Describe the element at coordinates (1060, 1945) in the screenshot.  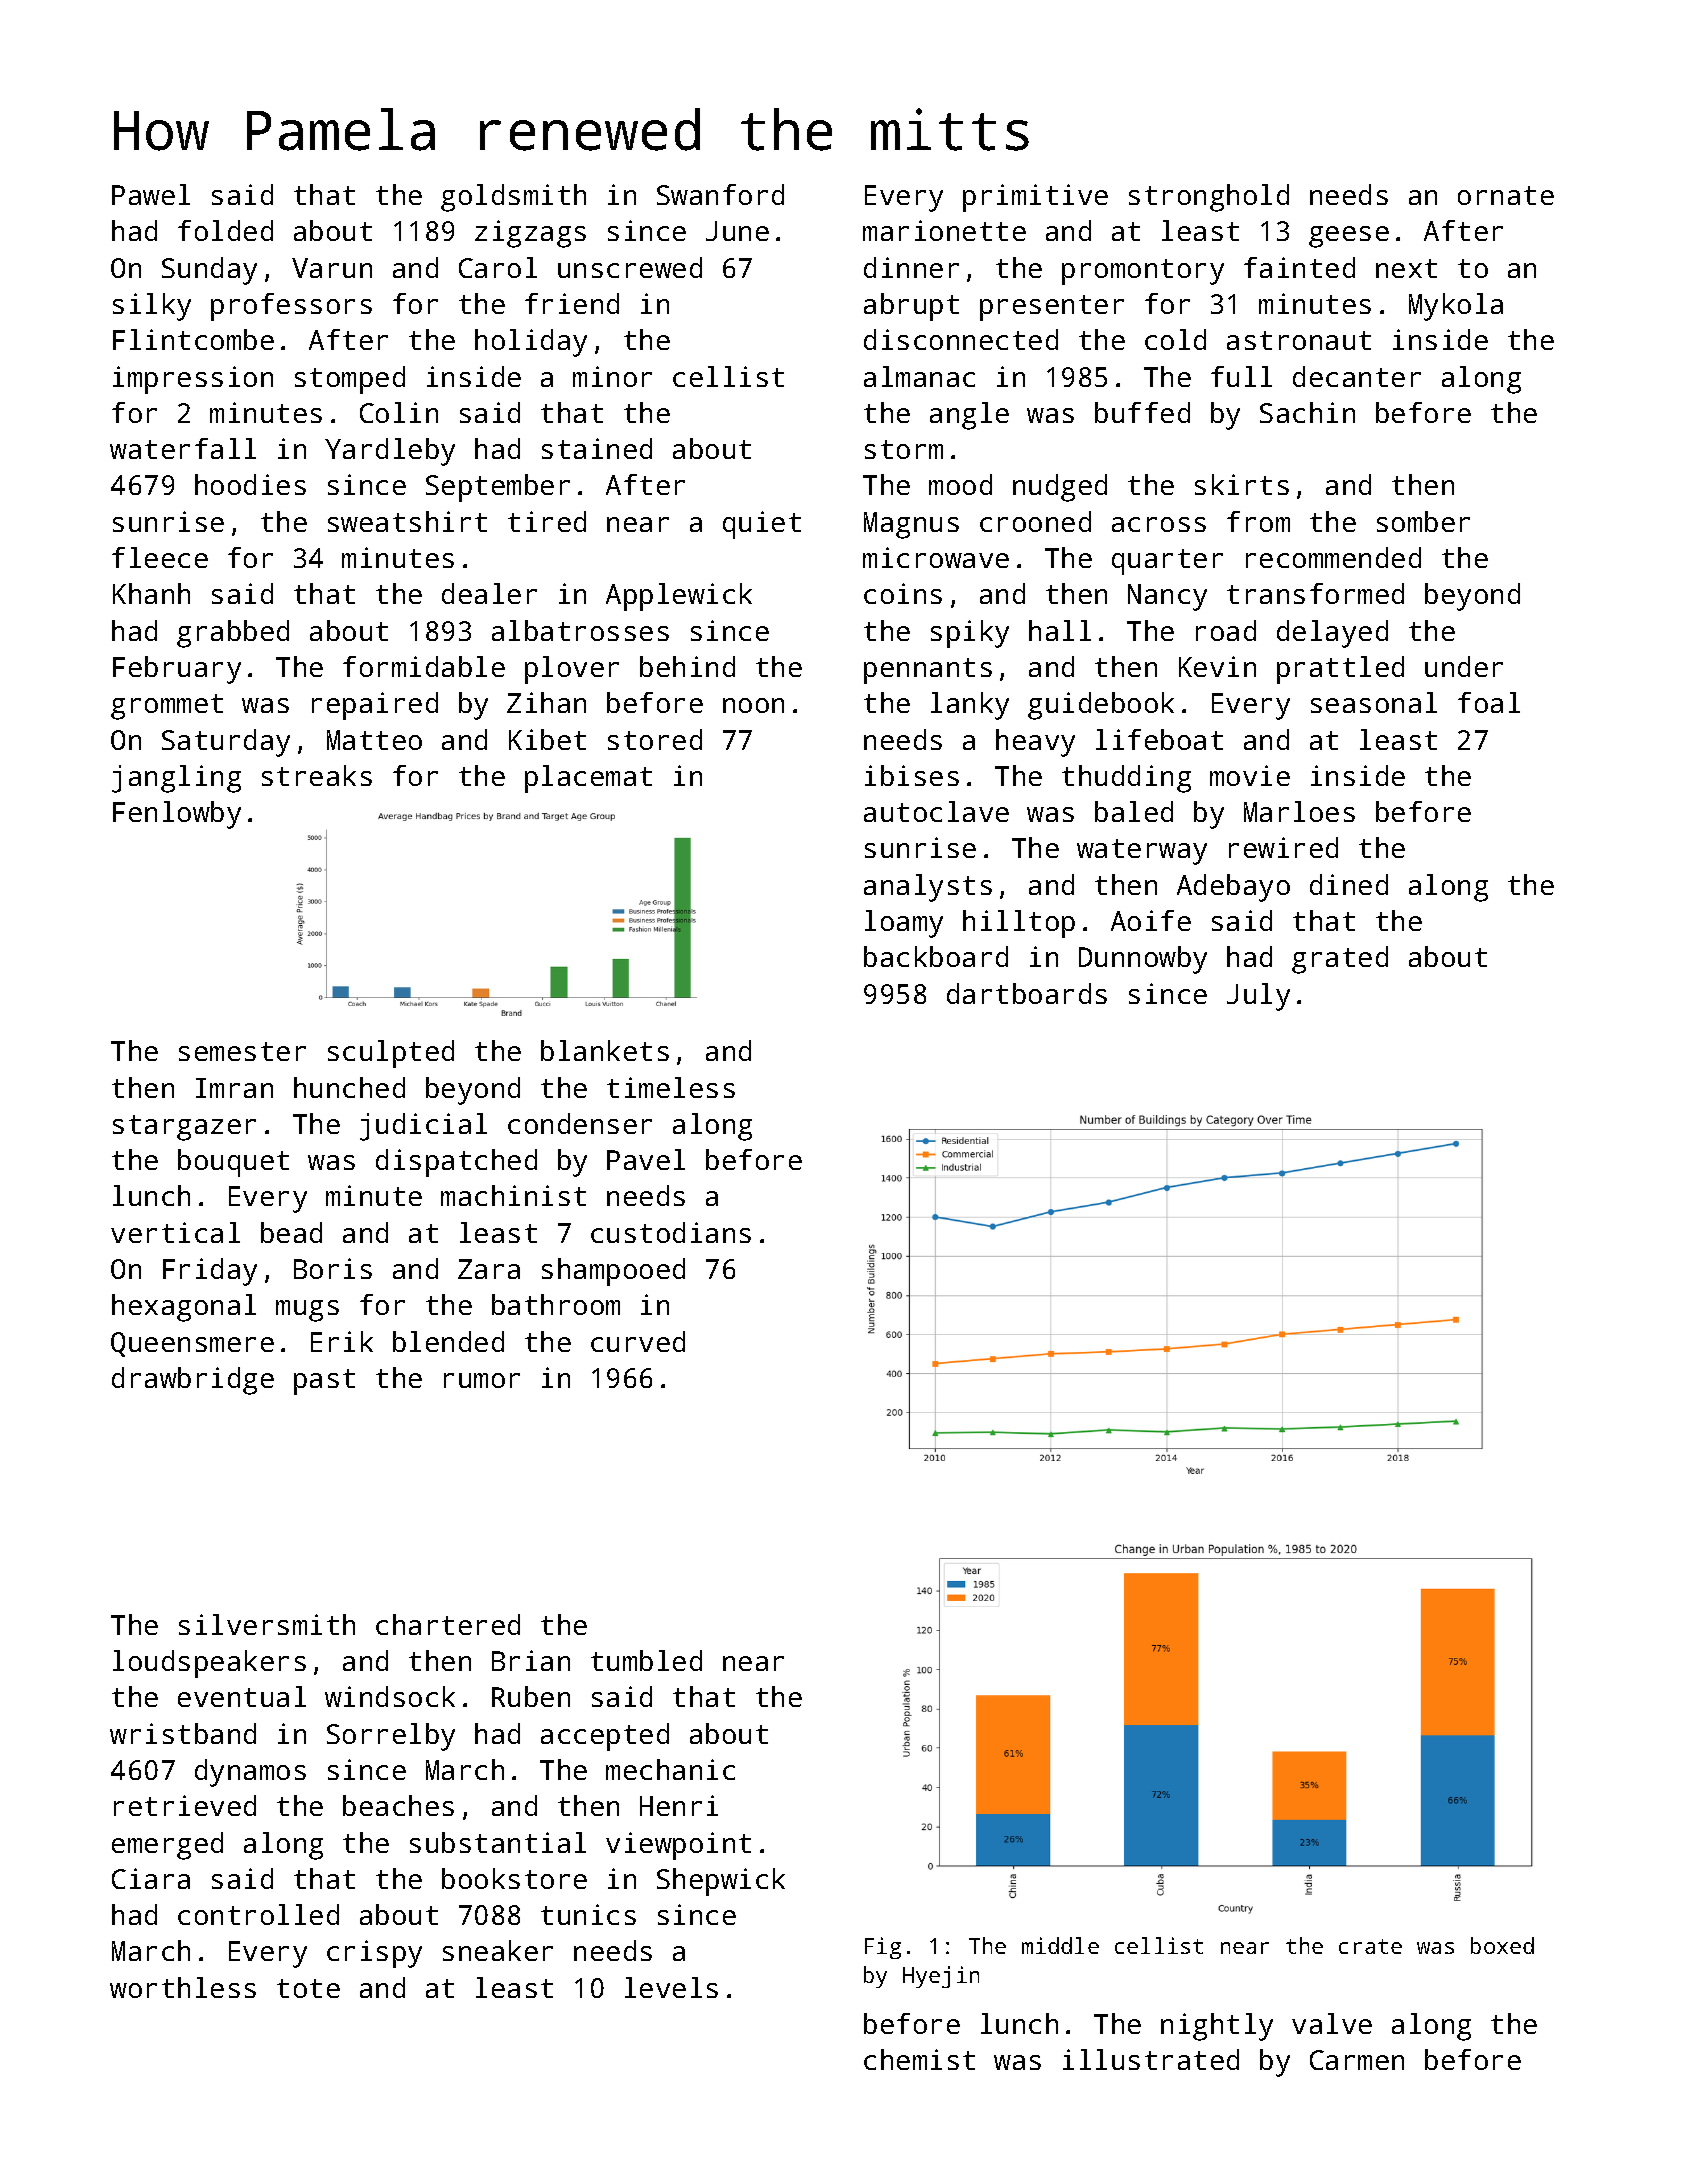
I see `middle` at that location.
